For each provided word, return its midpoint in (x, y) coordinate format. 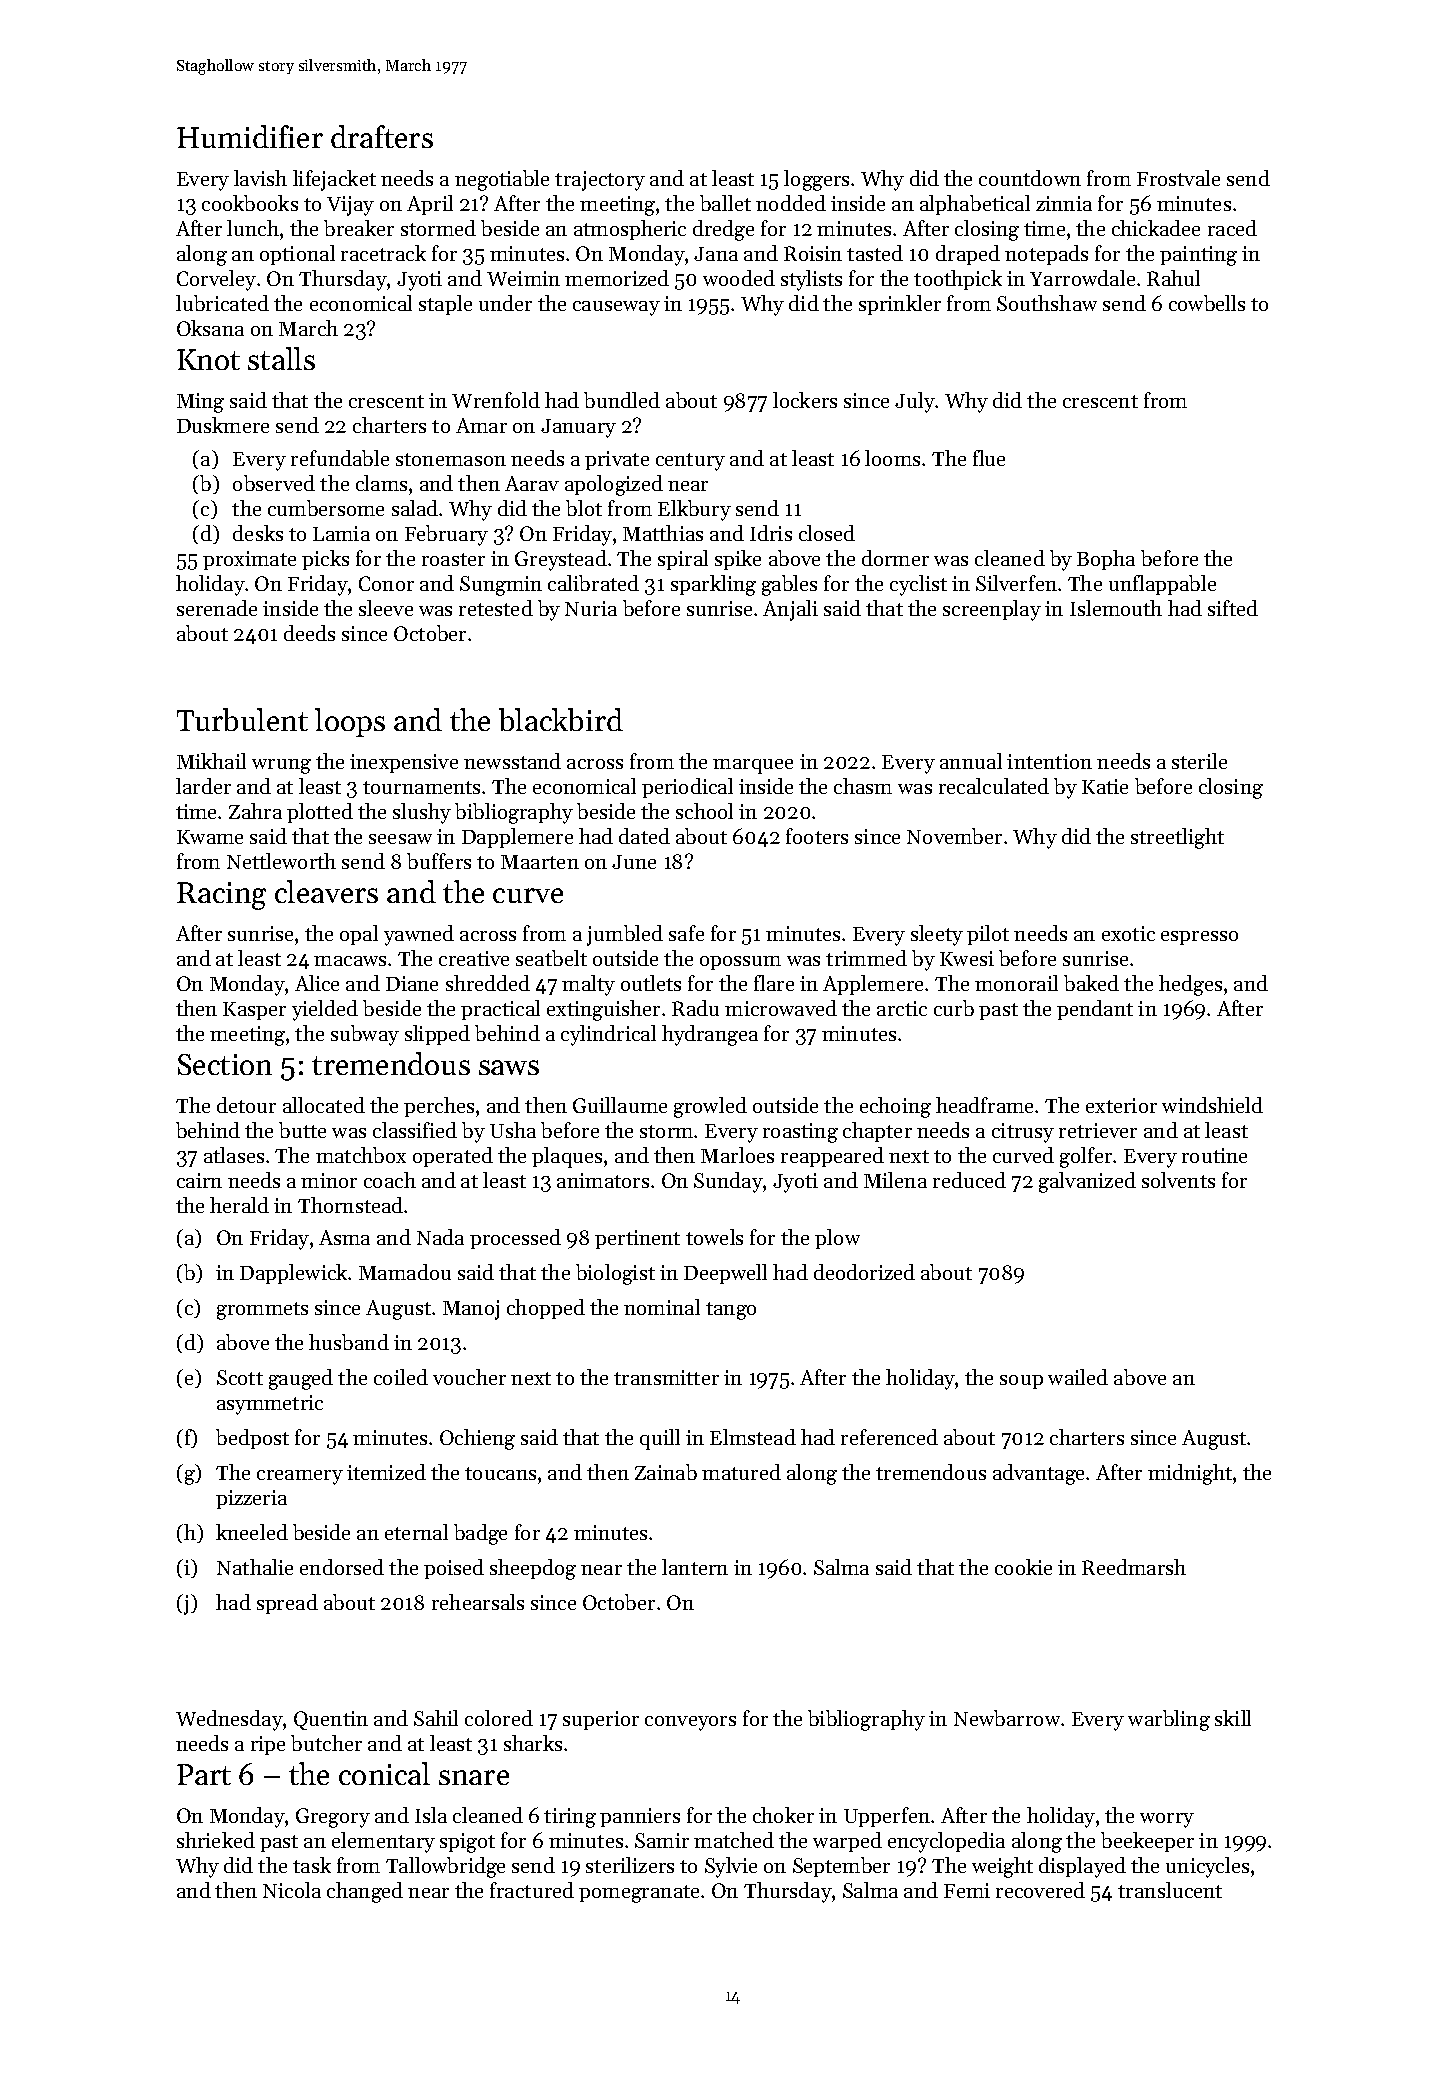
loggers (816, 180)
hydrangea (710, 1035)
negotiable (502, 180)
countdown (1030, 178)
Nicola (292, 1890)
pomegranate (639, 1894)
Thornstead (350, 1205)
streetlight (1177, 838)
